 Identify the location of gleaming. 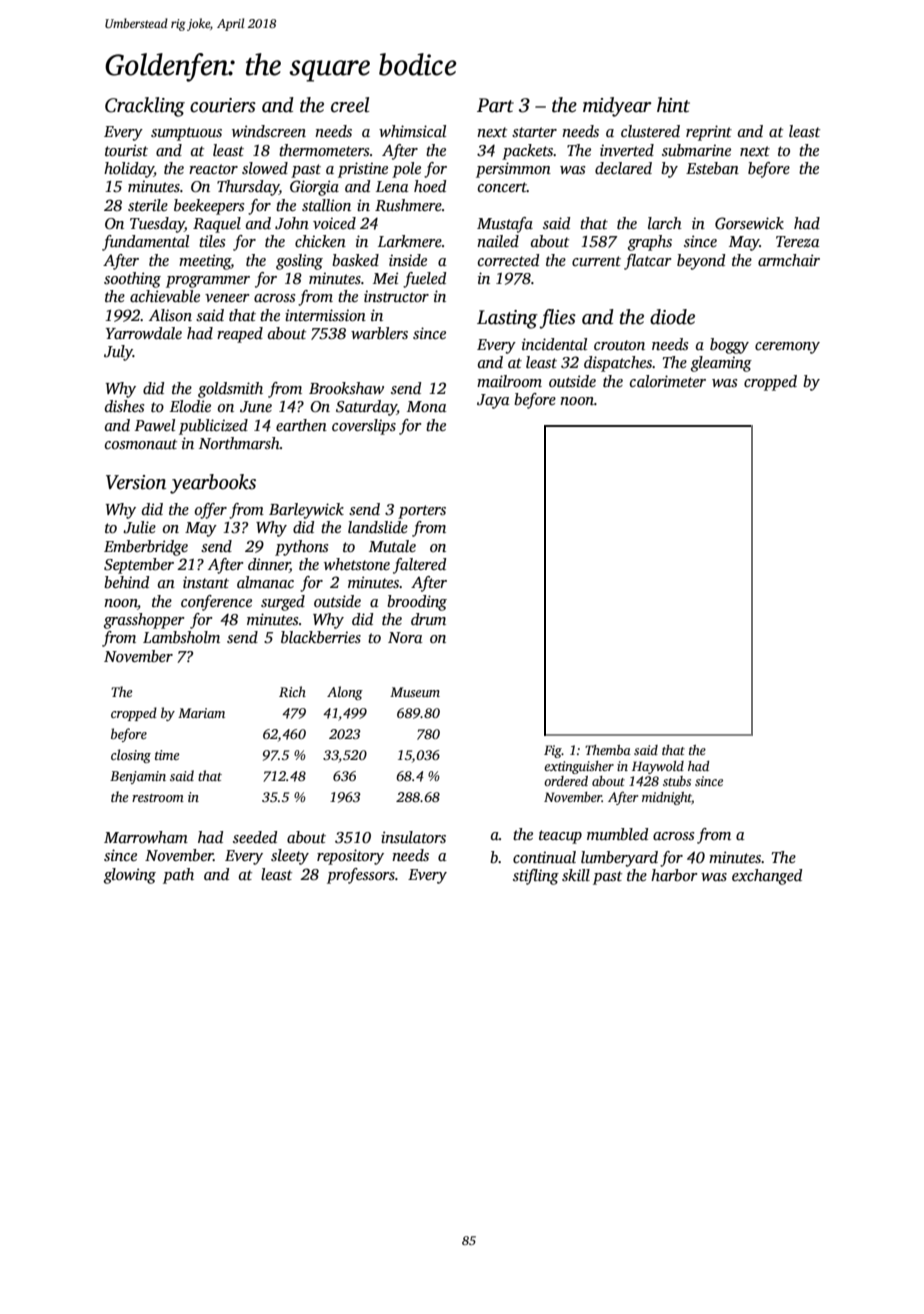
(721, 364).
